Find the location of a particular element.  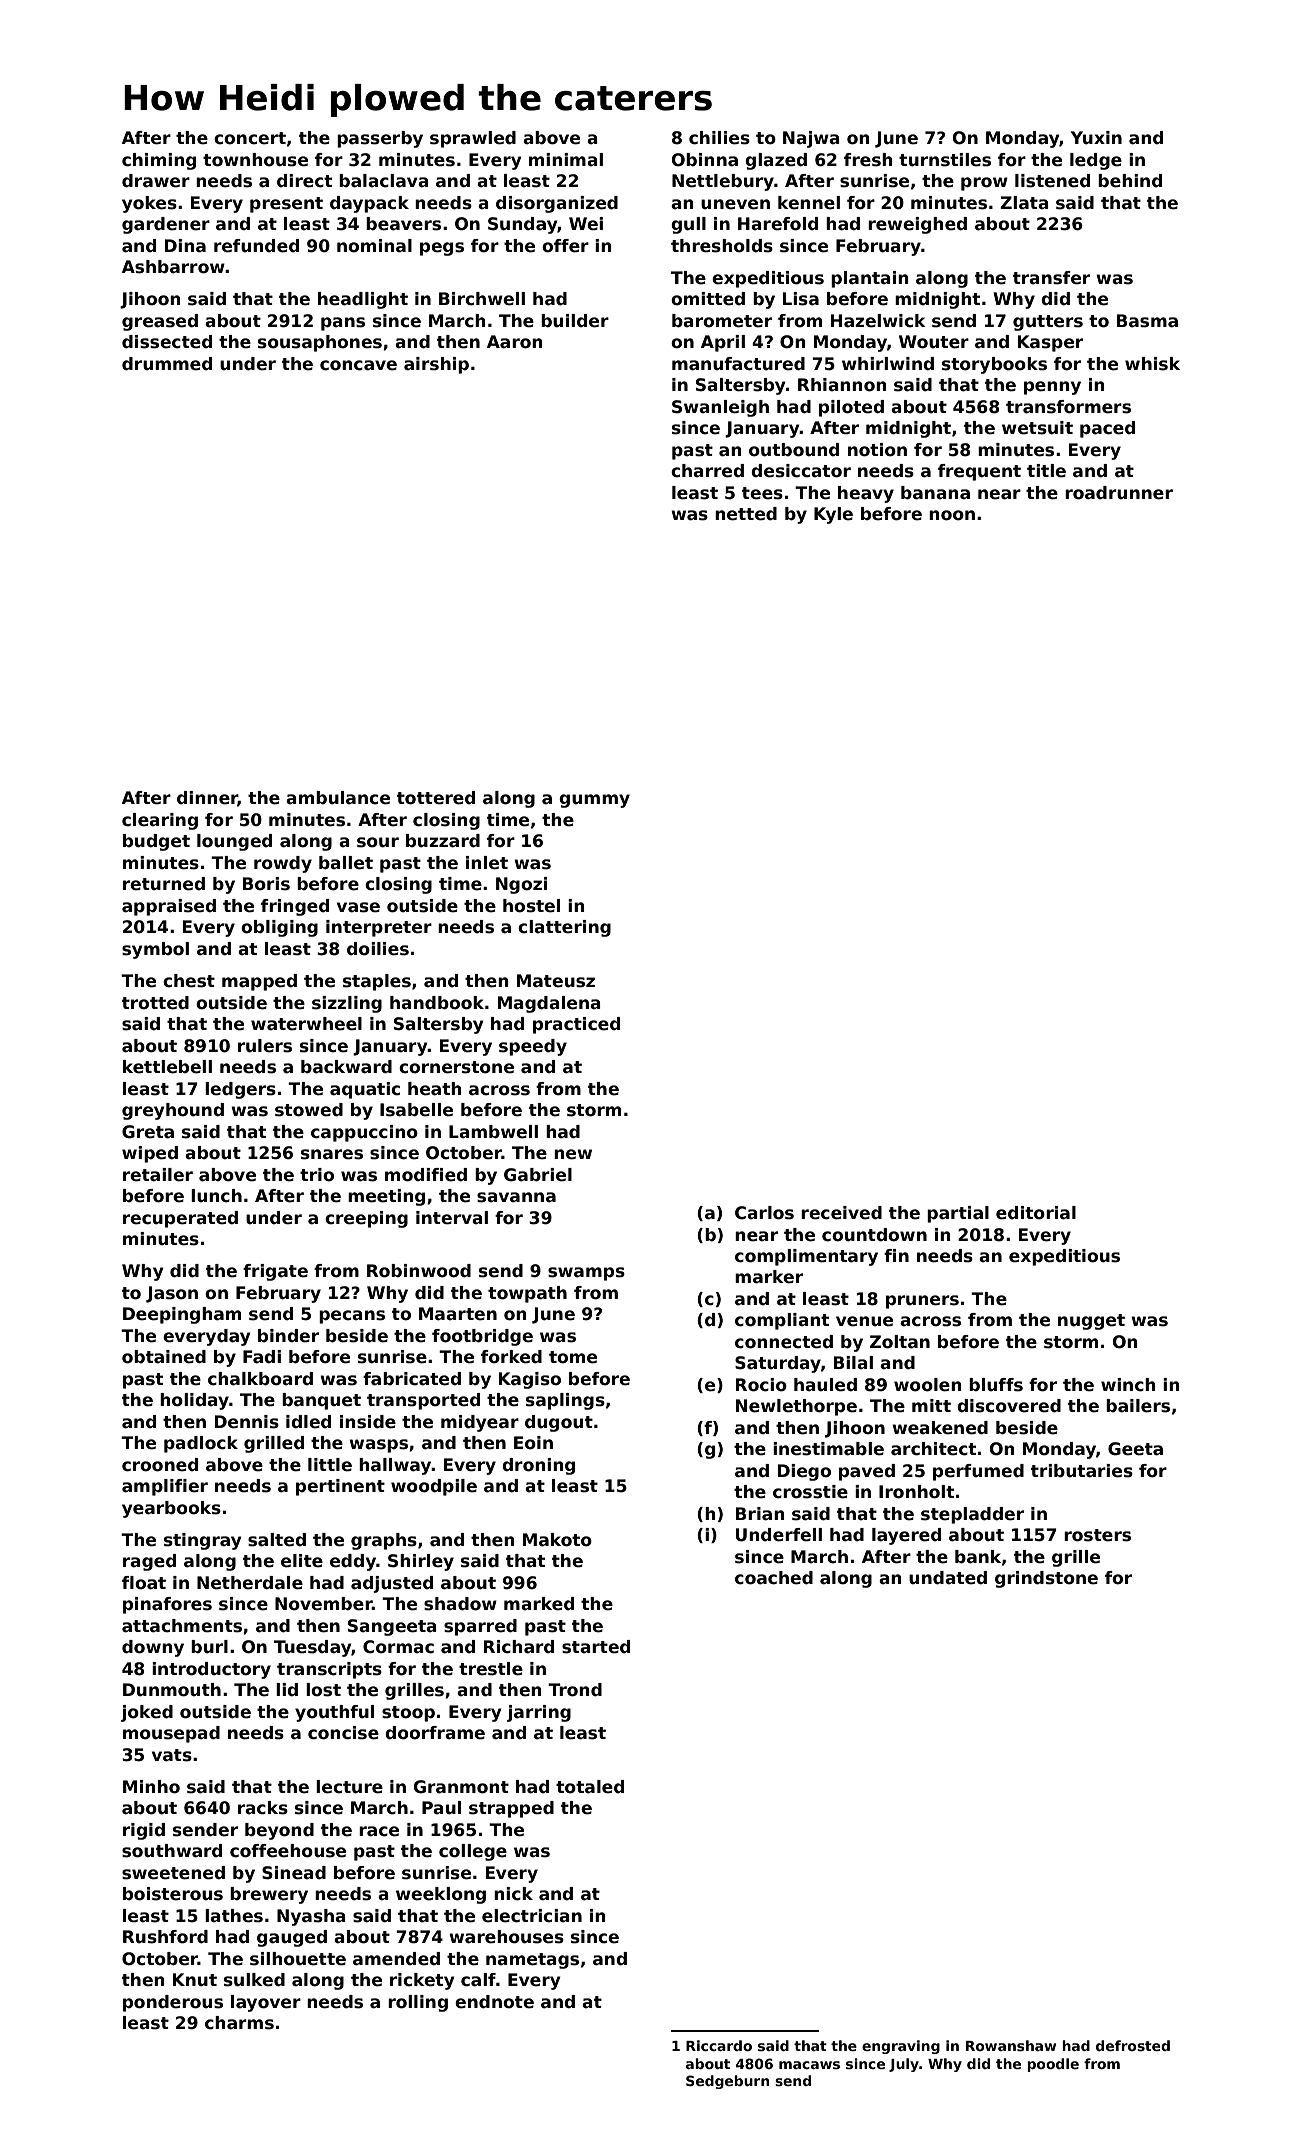

rosters is located at coordinates (1097, 1535).
